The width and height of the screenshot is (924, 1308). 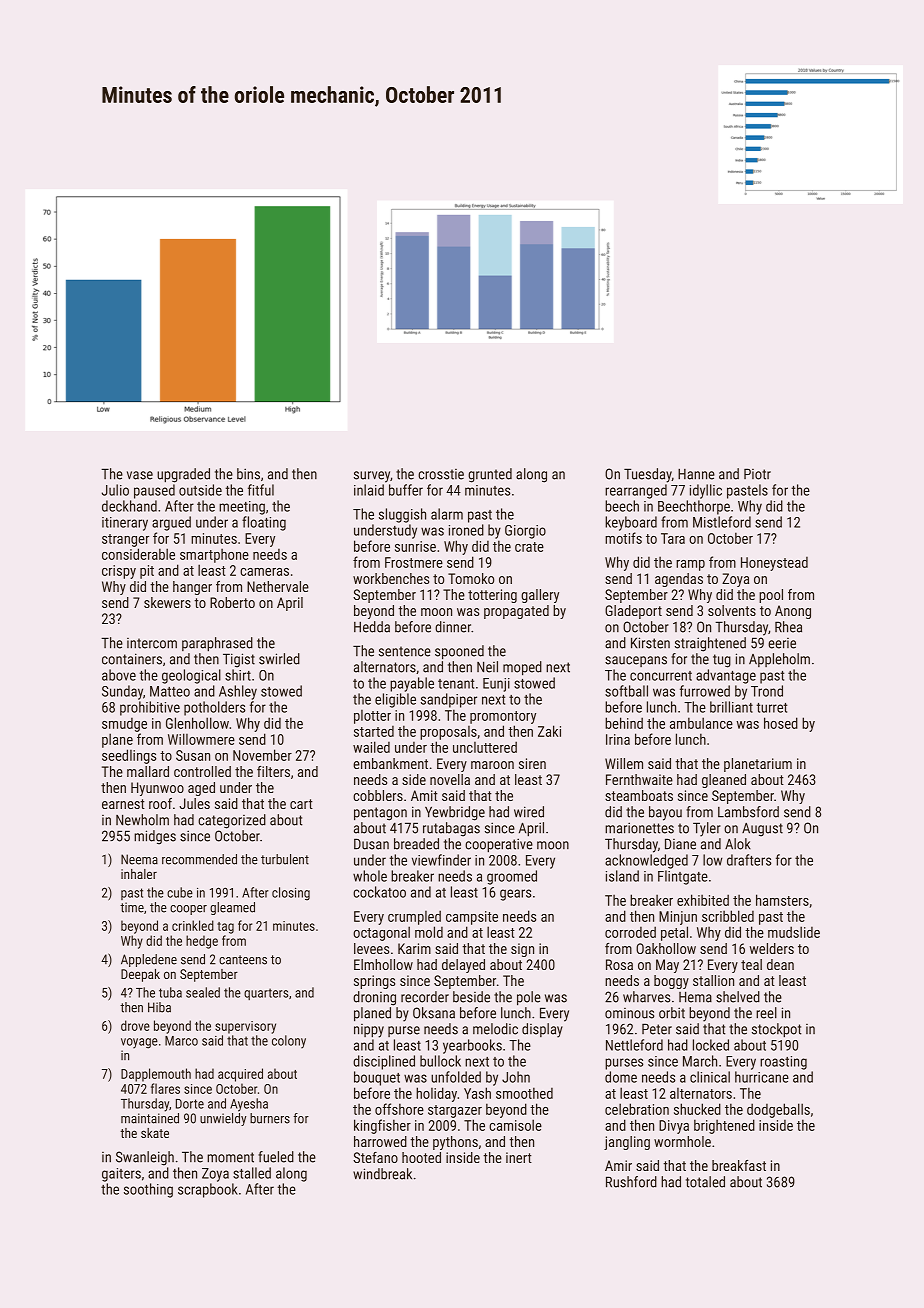 What do you see at coordinates (412, 684) in the screenshot?
I see `payable` at bounding box center [412, 684].
